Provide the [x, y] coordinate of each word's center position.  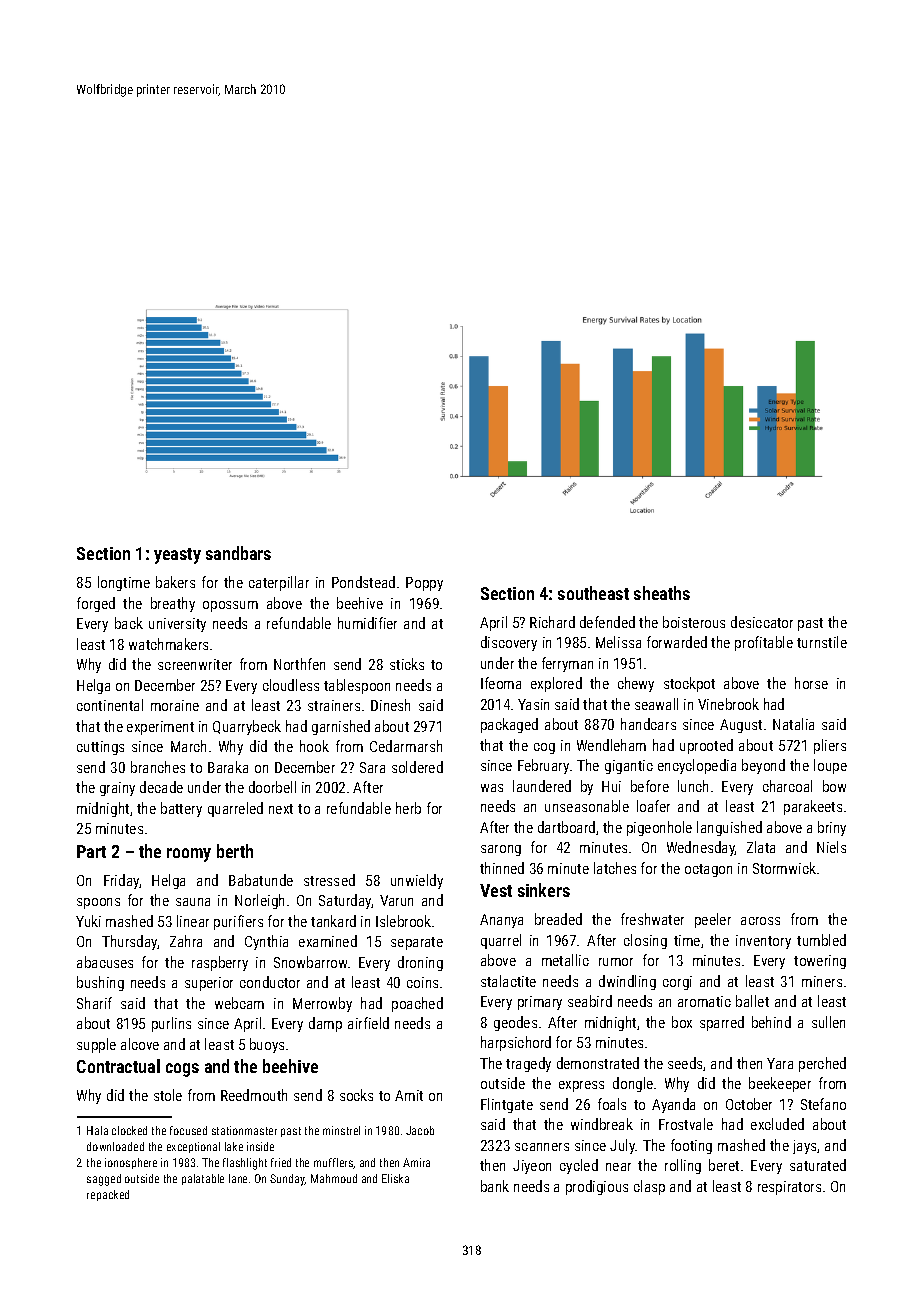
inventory [763, 942]
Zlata [761, 847]
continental [110, 705]
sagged [104, 1180]
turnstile [822, 642]
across [760, 921]
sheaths [662, 593]
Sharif [94, 1003]
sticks [407, 664]
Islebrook [403, 921]
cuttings [100, 748]
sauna [193, 902]
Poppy [424, 584]
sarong [501, 850]
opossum [230, 606]
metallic [565, 960]
